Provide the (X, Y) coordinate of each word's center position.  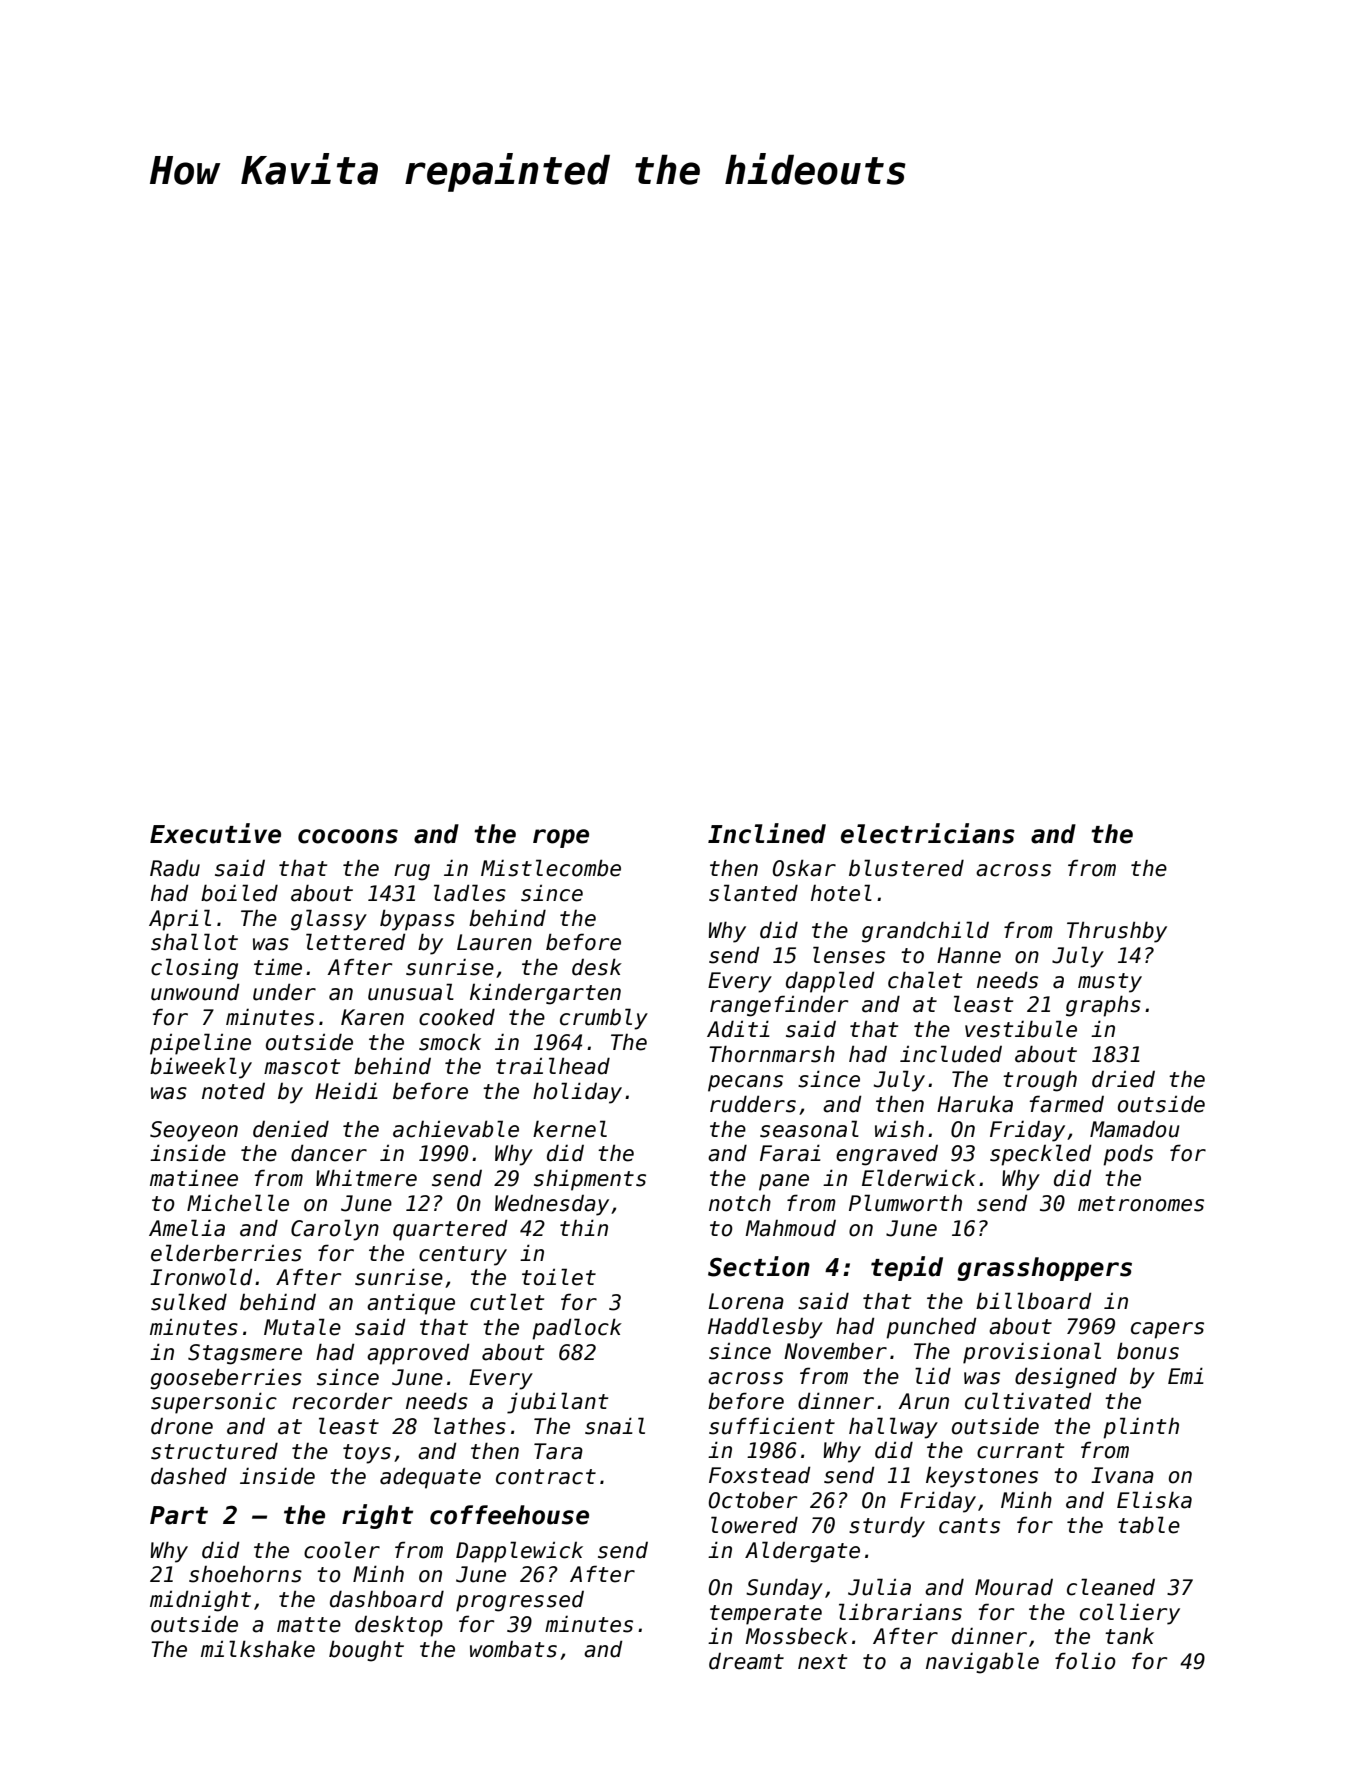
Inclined (767, 833)
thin (584, 1227)
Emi (1186, 1375)
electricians (928, 833)
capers (1167, 1330)
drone (182, 1426)
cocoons (348, 836)
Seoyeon (194, 1131)
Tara (558, 1451)
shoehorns (245, 1574)
